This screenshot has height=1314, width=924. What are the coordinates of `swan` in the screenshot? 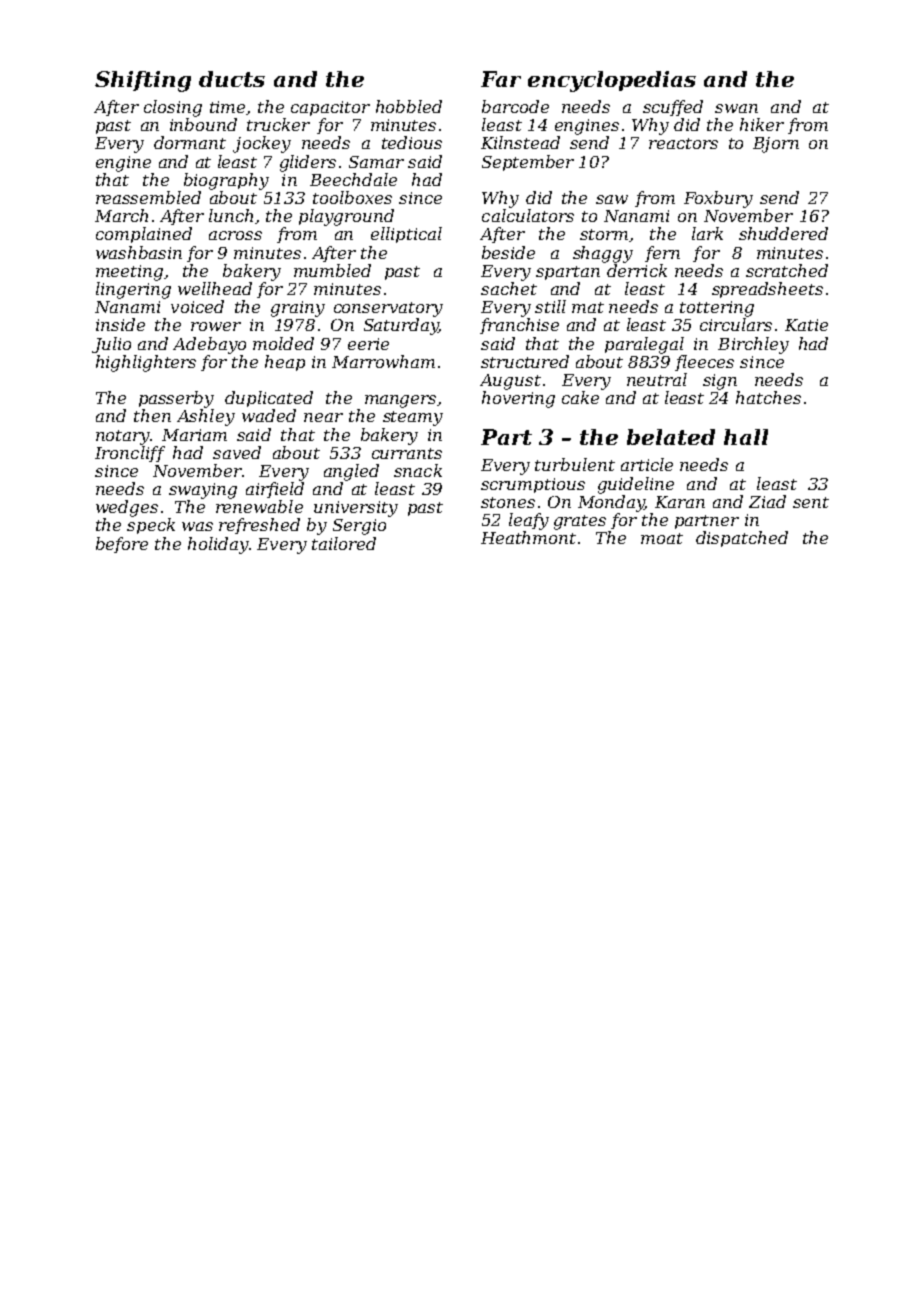 It's located at (736, 108).
